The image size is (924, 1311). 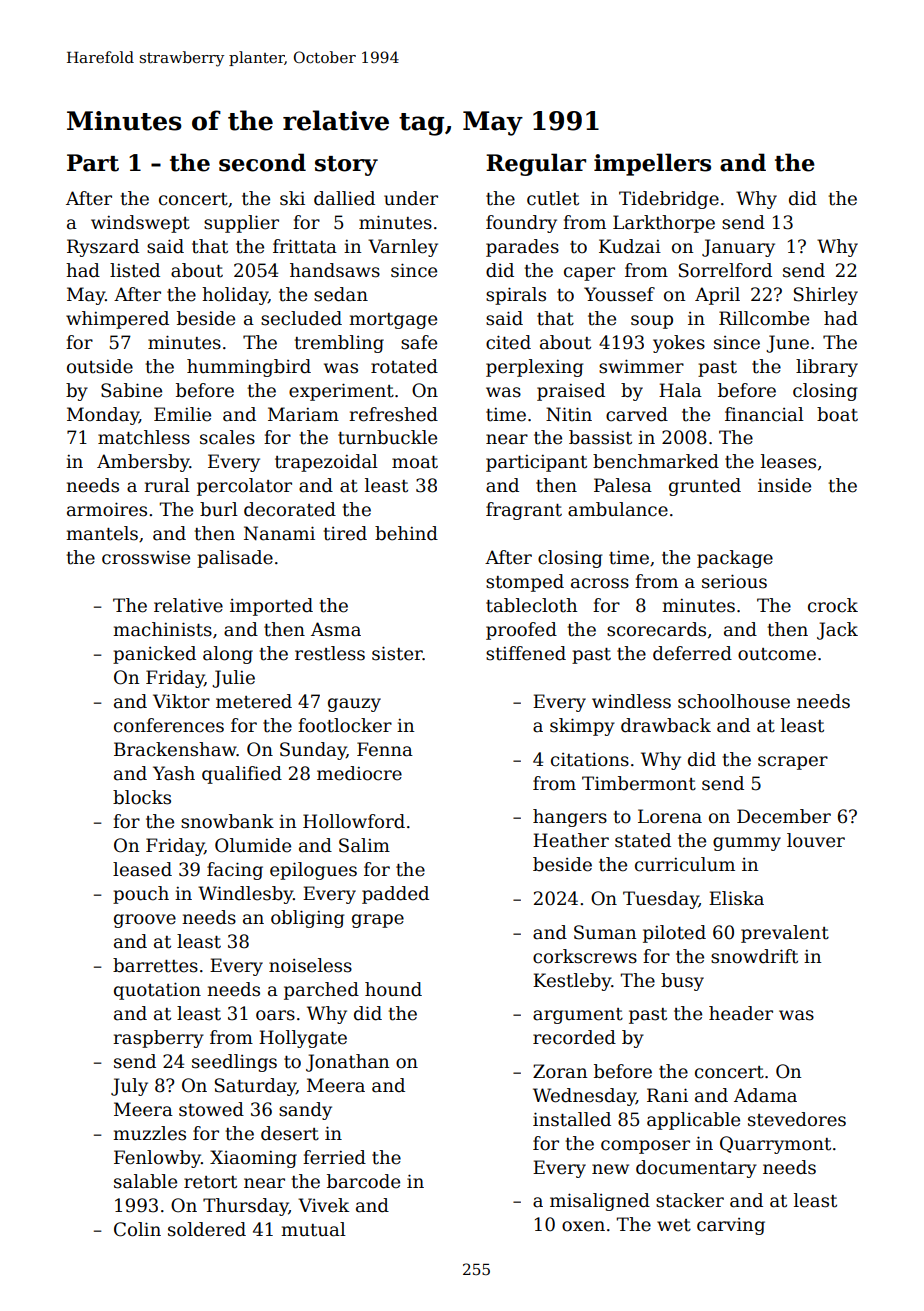 I want to click on carving, so click(x=731, y=1226).
